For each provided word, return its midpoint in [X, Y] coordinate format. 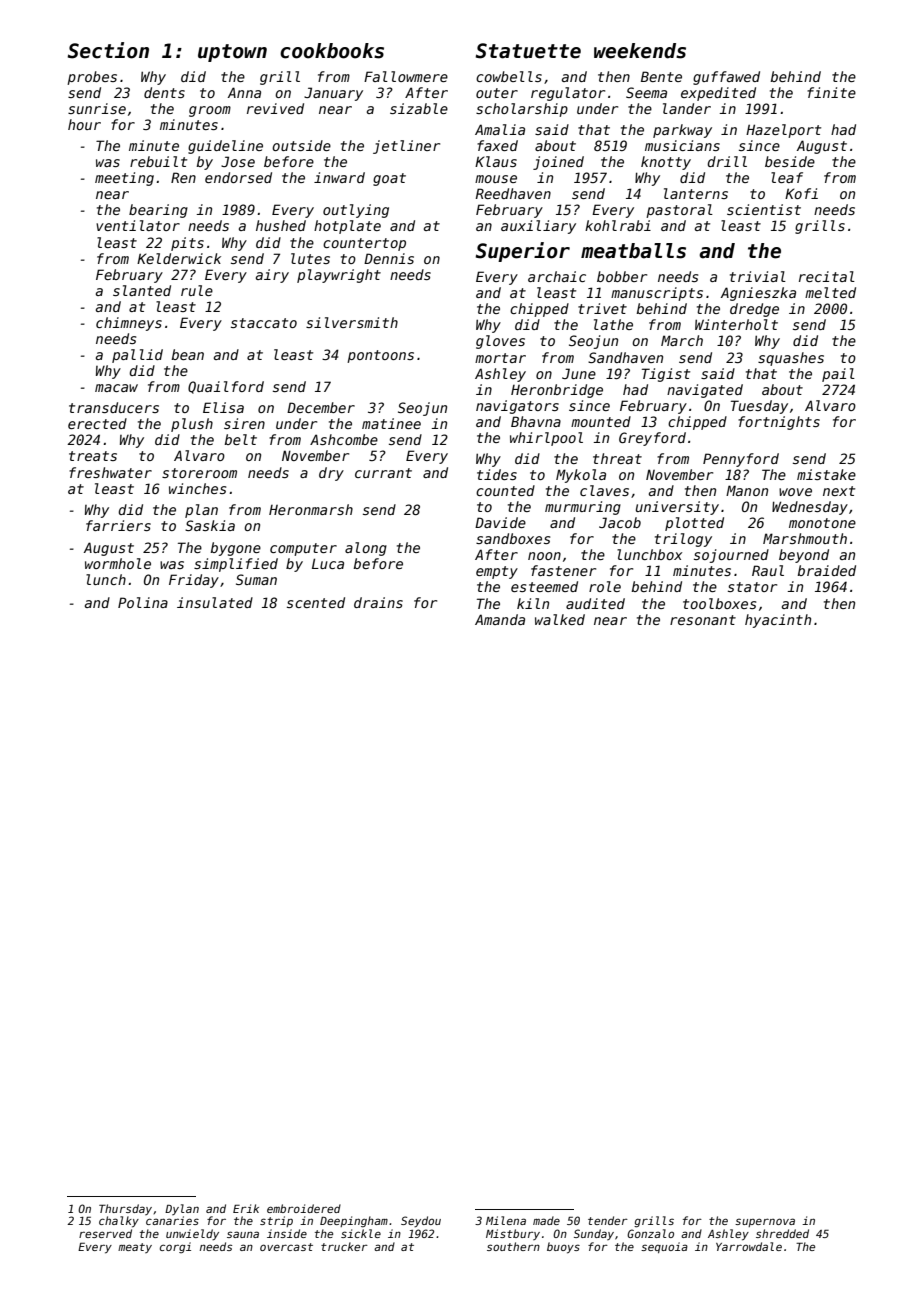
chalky [119, 1222]
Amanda [500, 619]
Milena [506, 1220]
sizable [419, 108]
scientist [764, 209]
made [546, 1220]
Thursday [125, 1209]
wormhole [118, 563]
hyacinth [778, 621]
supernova [765, 1222]
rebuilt [158, 161]
